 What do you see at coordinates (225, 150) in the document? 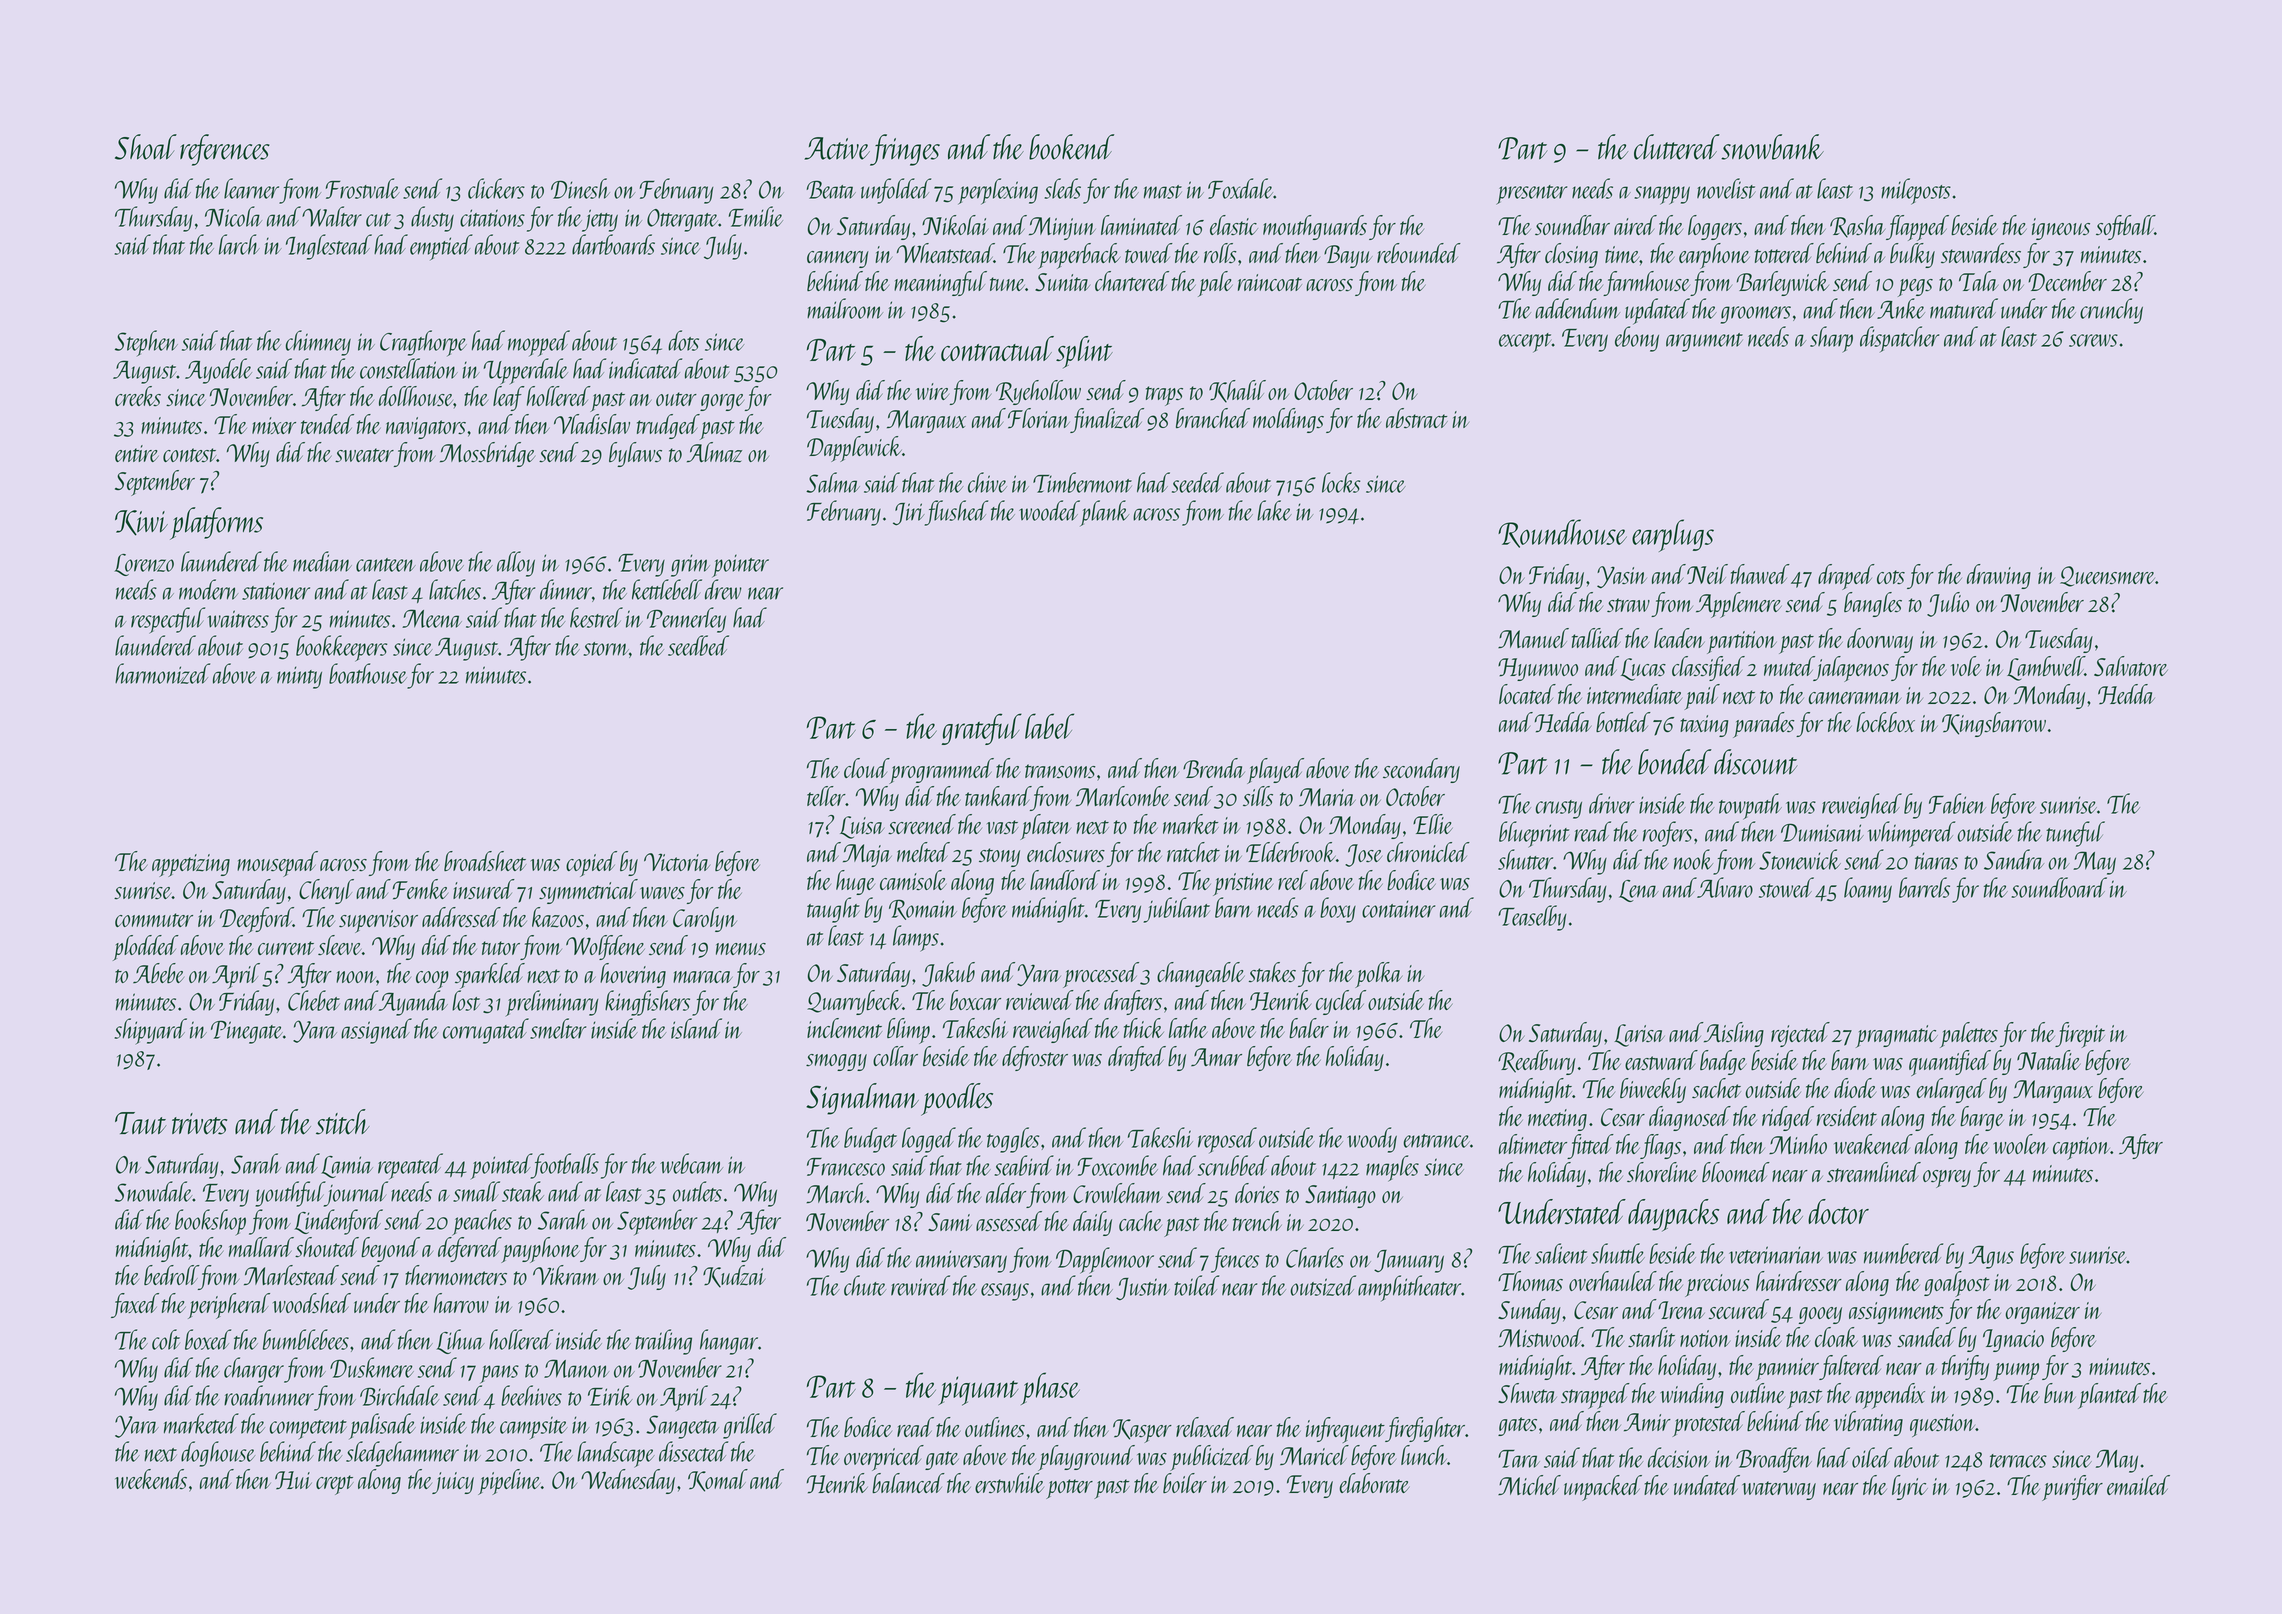
I see `references` at bounding box center [225, 150].
